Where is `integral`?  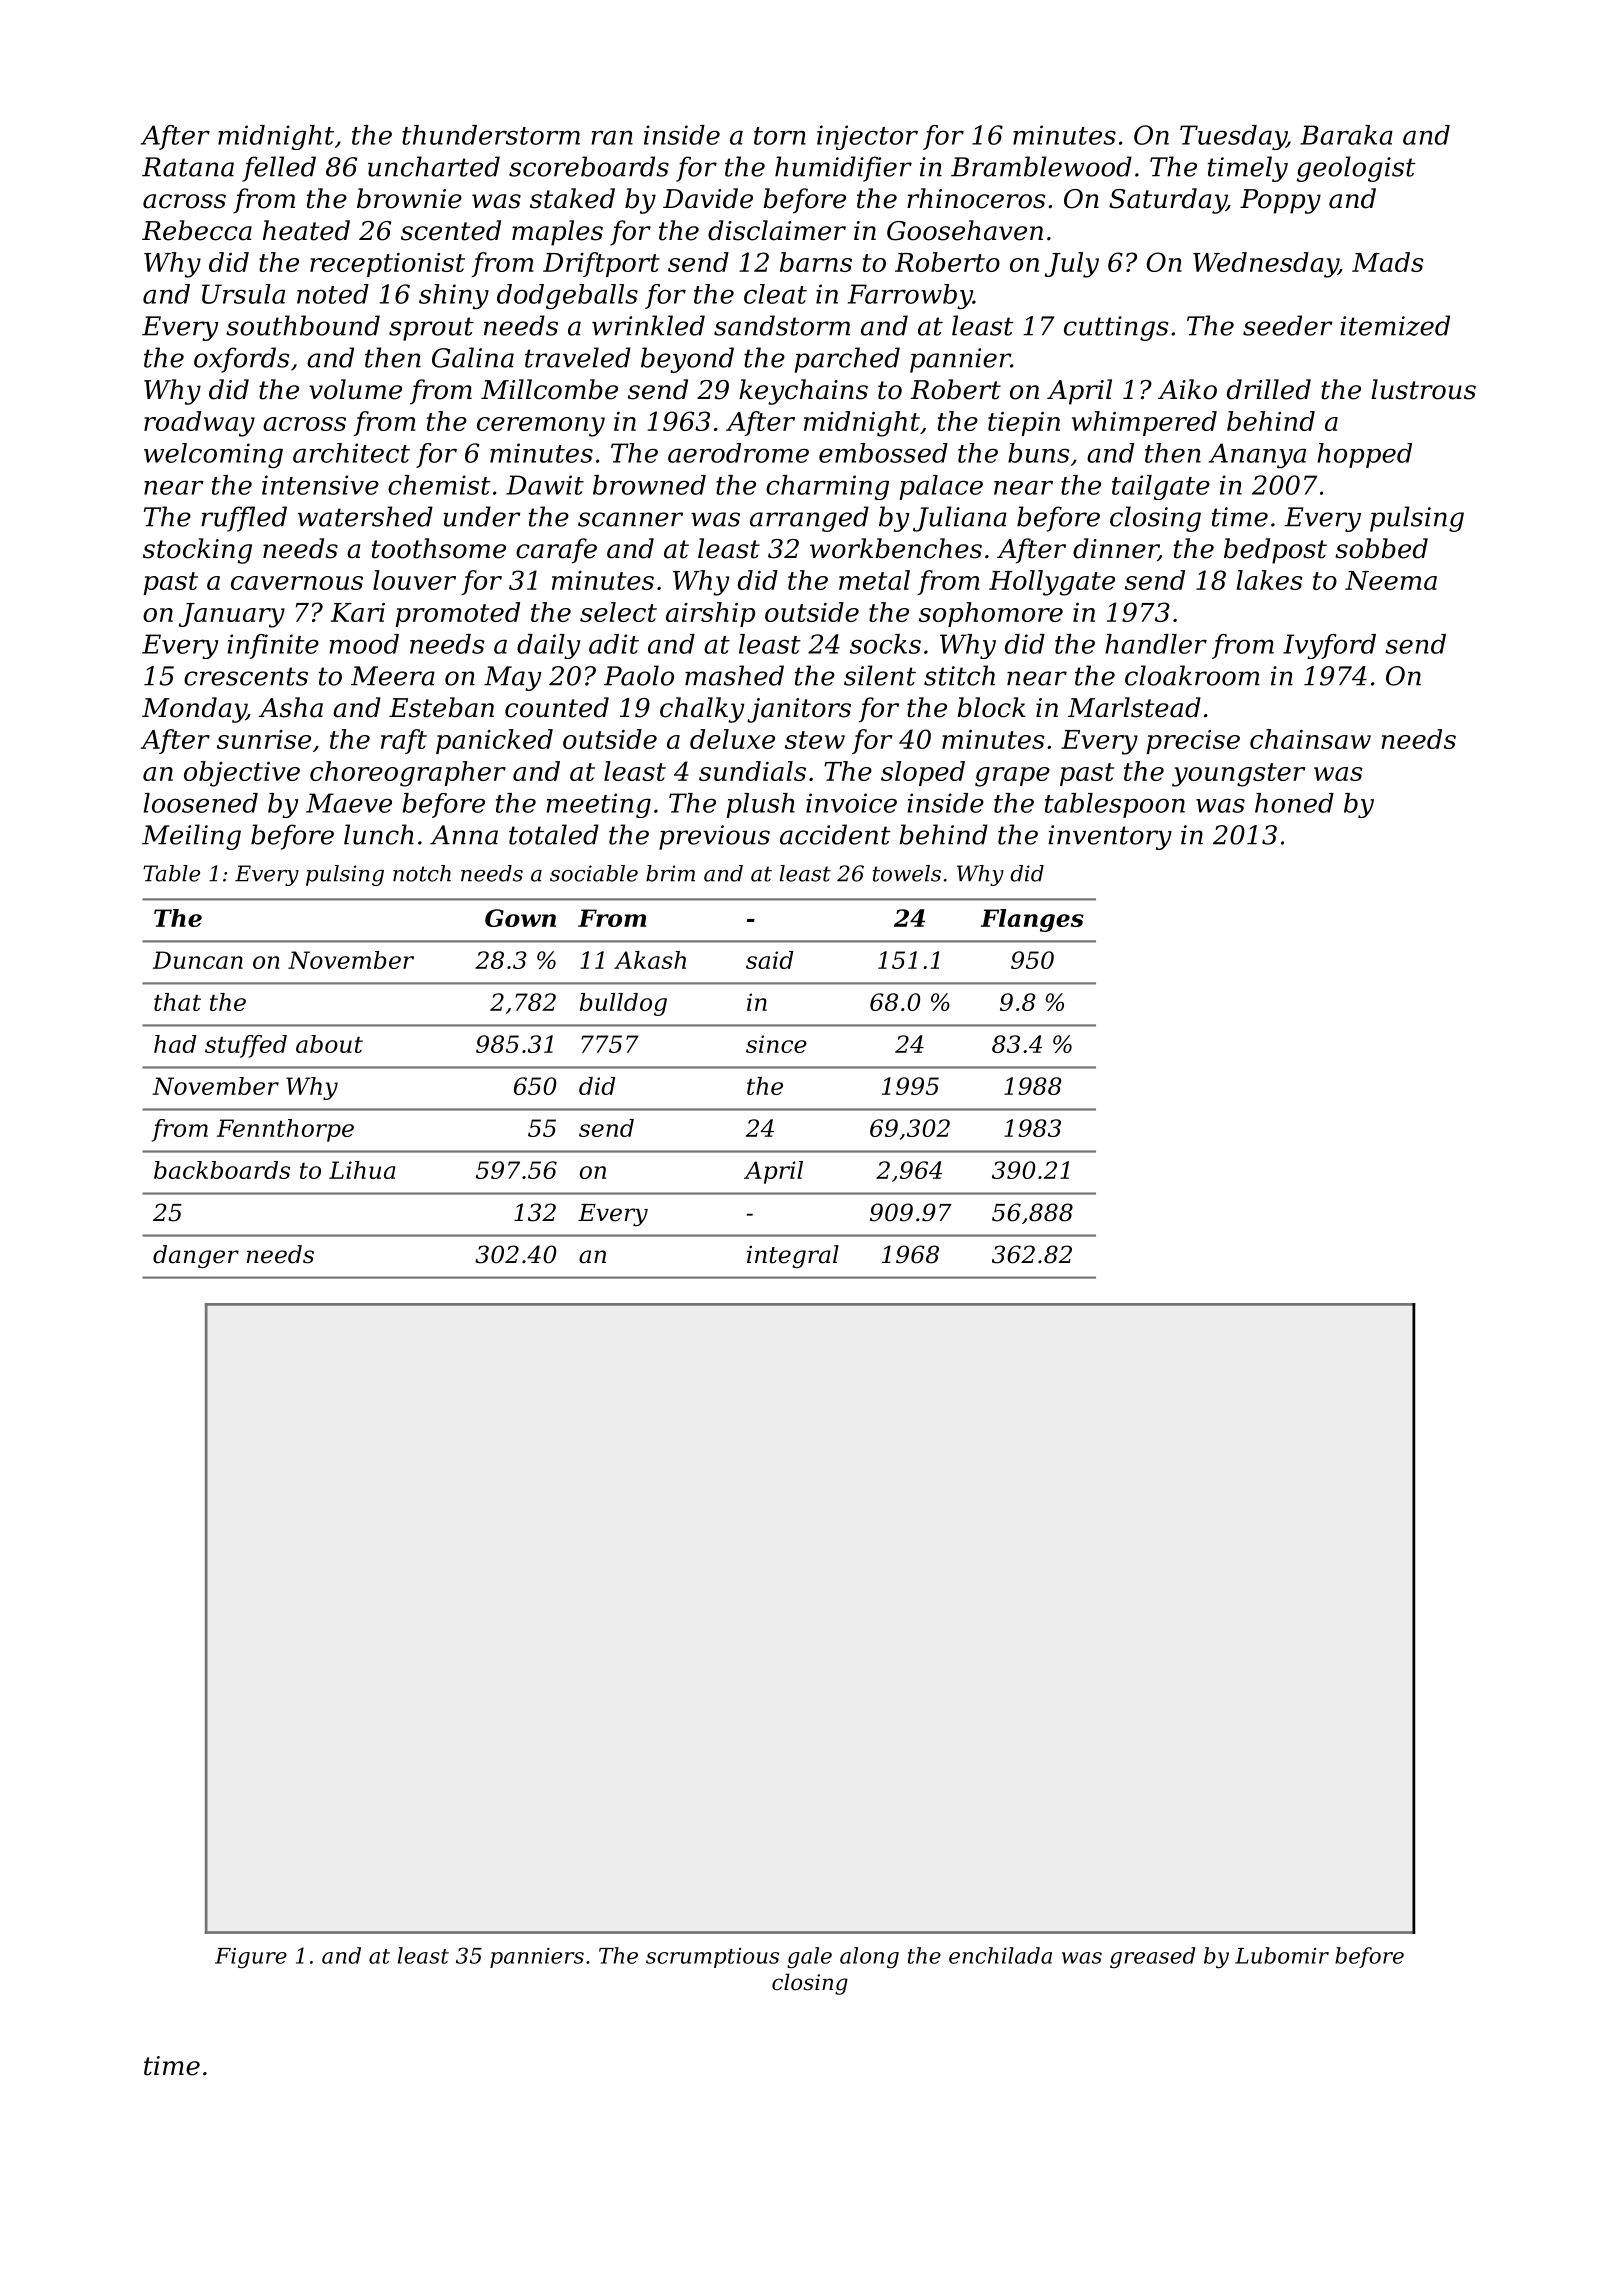
integral is located at coordinates (793, 1256).
